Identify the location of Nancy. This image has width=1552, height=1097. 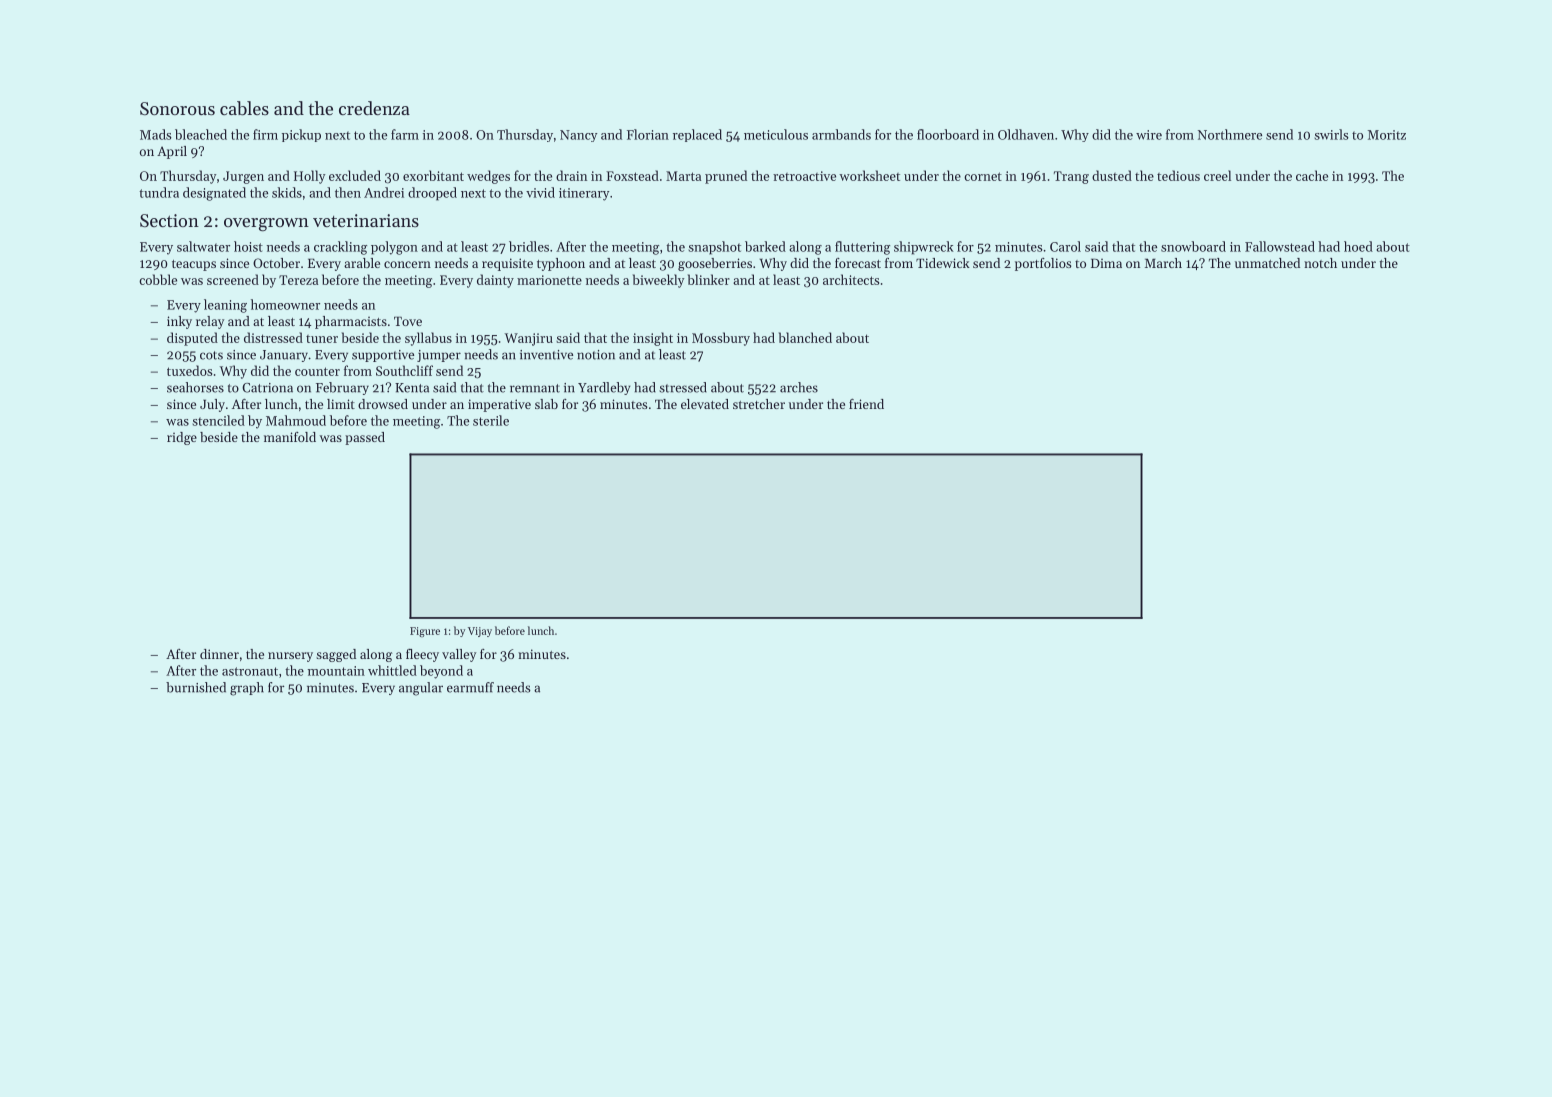
(579, 136).
